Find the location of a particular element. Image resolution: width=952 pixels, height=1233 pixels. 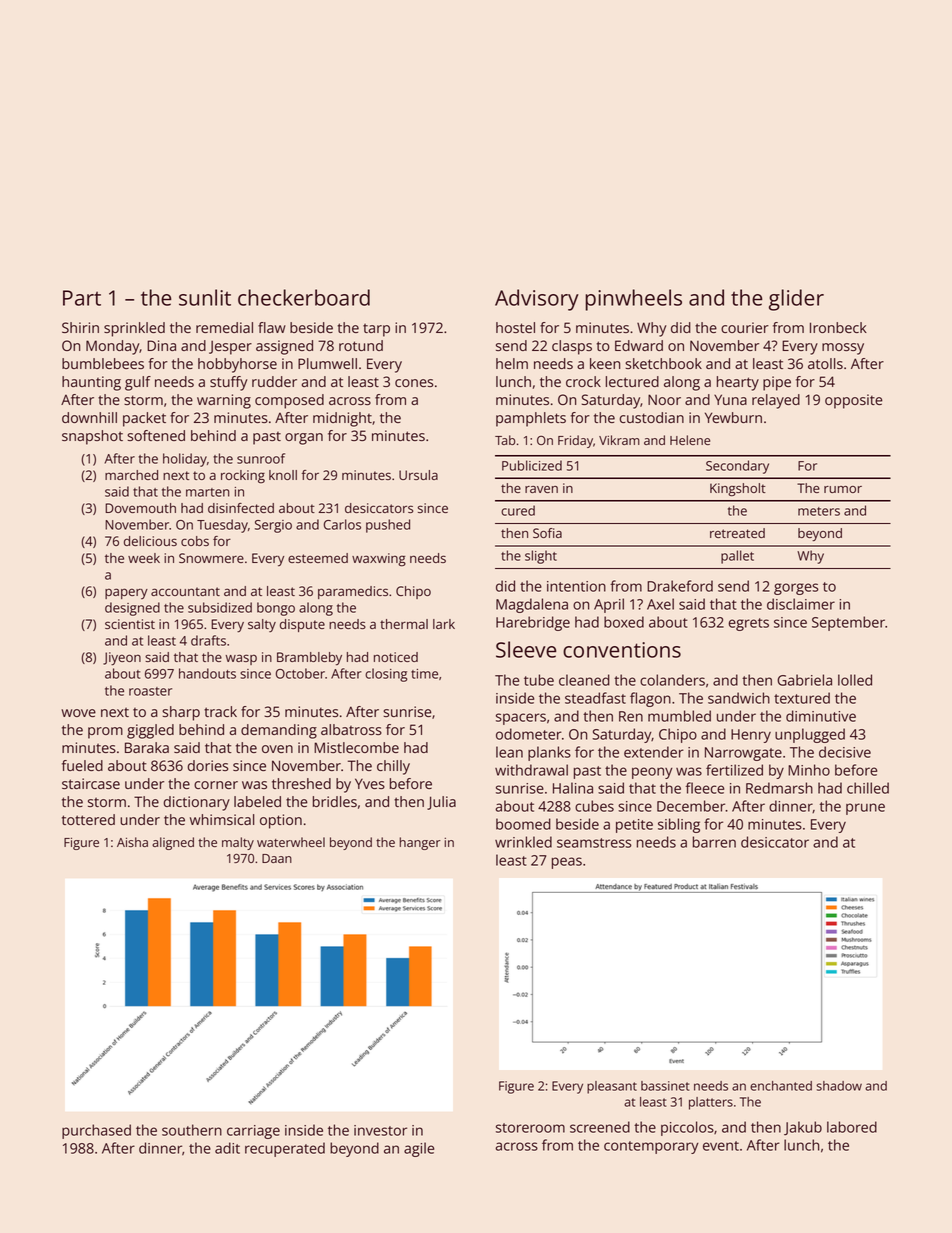

prune is located at coordinates (865, 809).
